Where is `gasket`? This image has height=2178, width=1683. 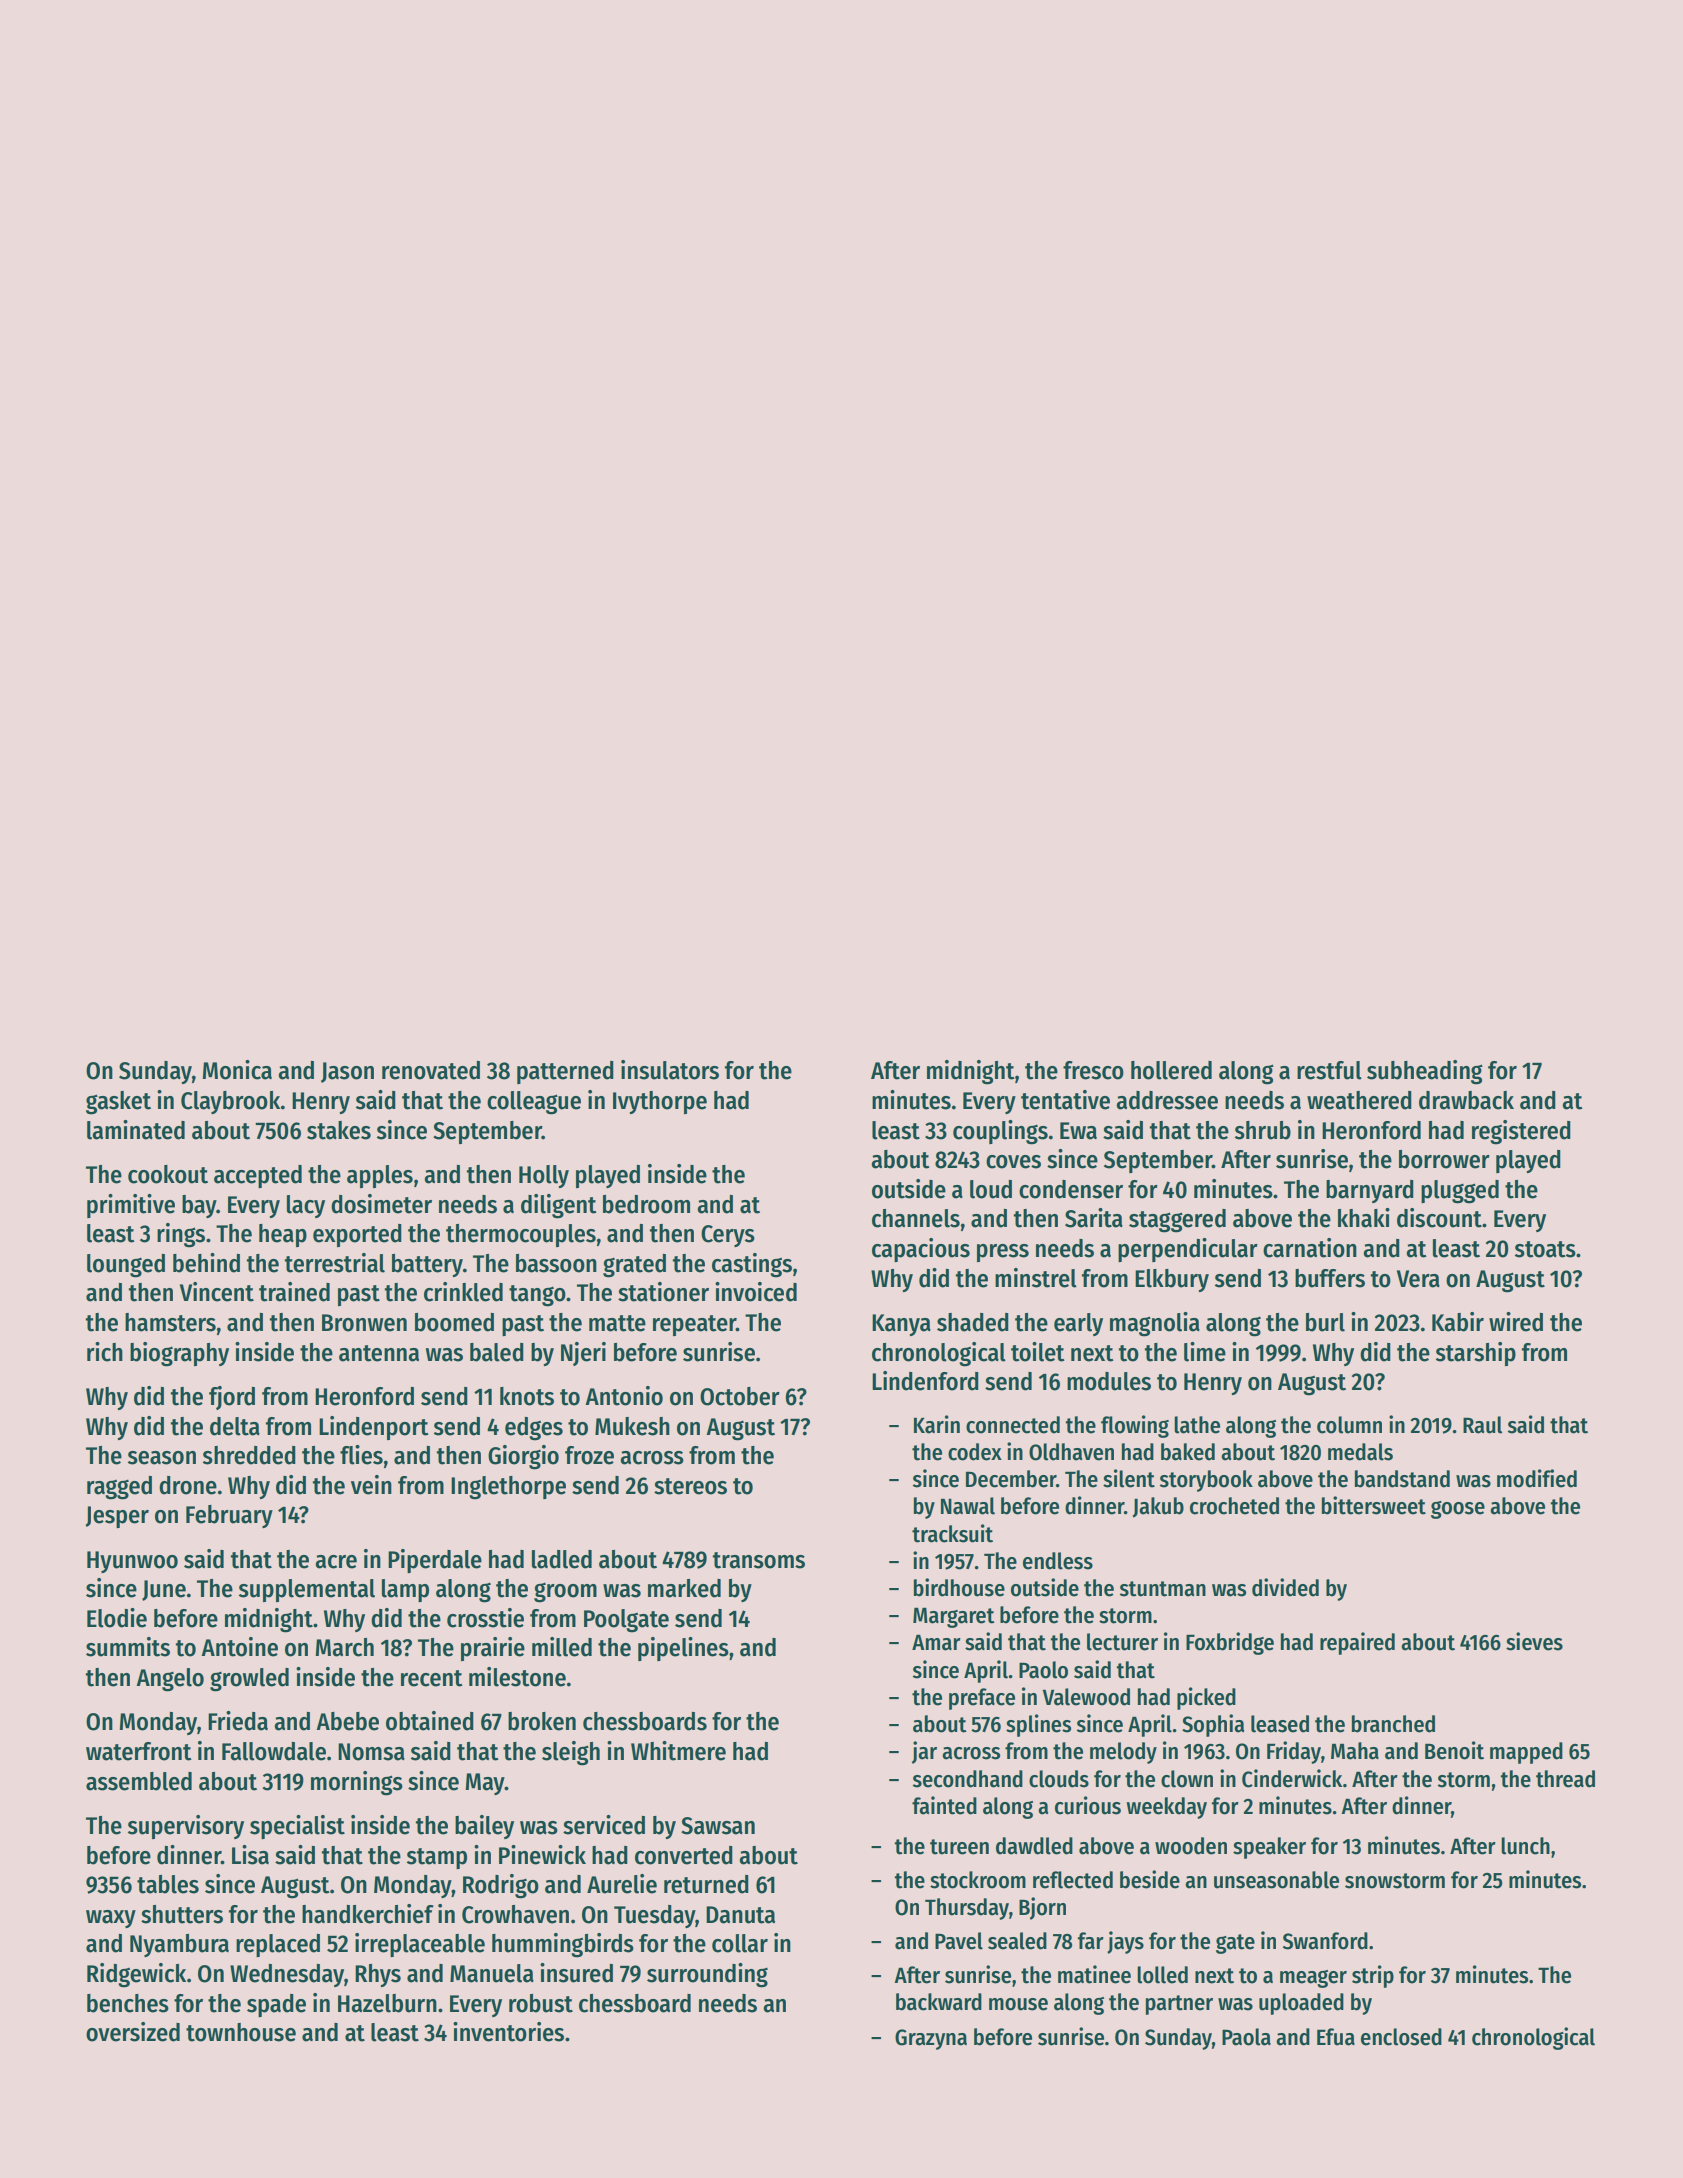
gasket is located at coordinates (118, 1103).
